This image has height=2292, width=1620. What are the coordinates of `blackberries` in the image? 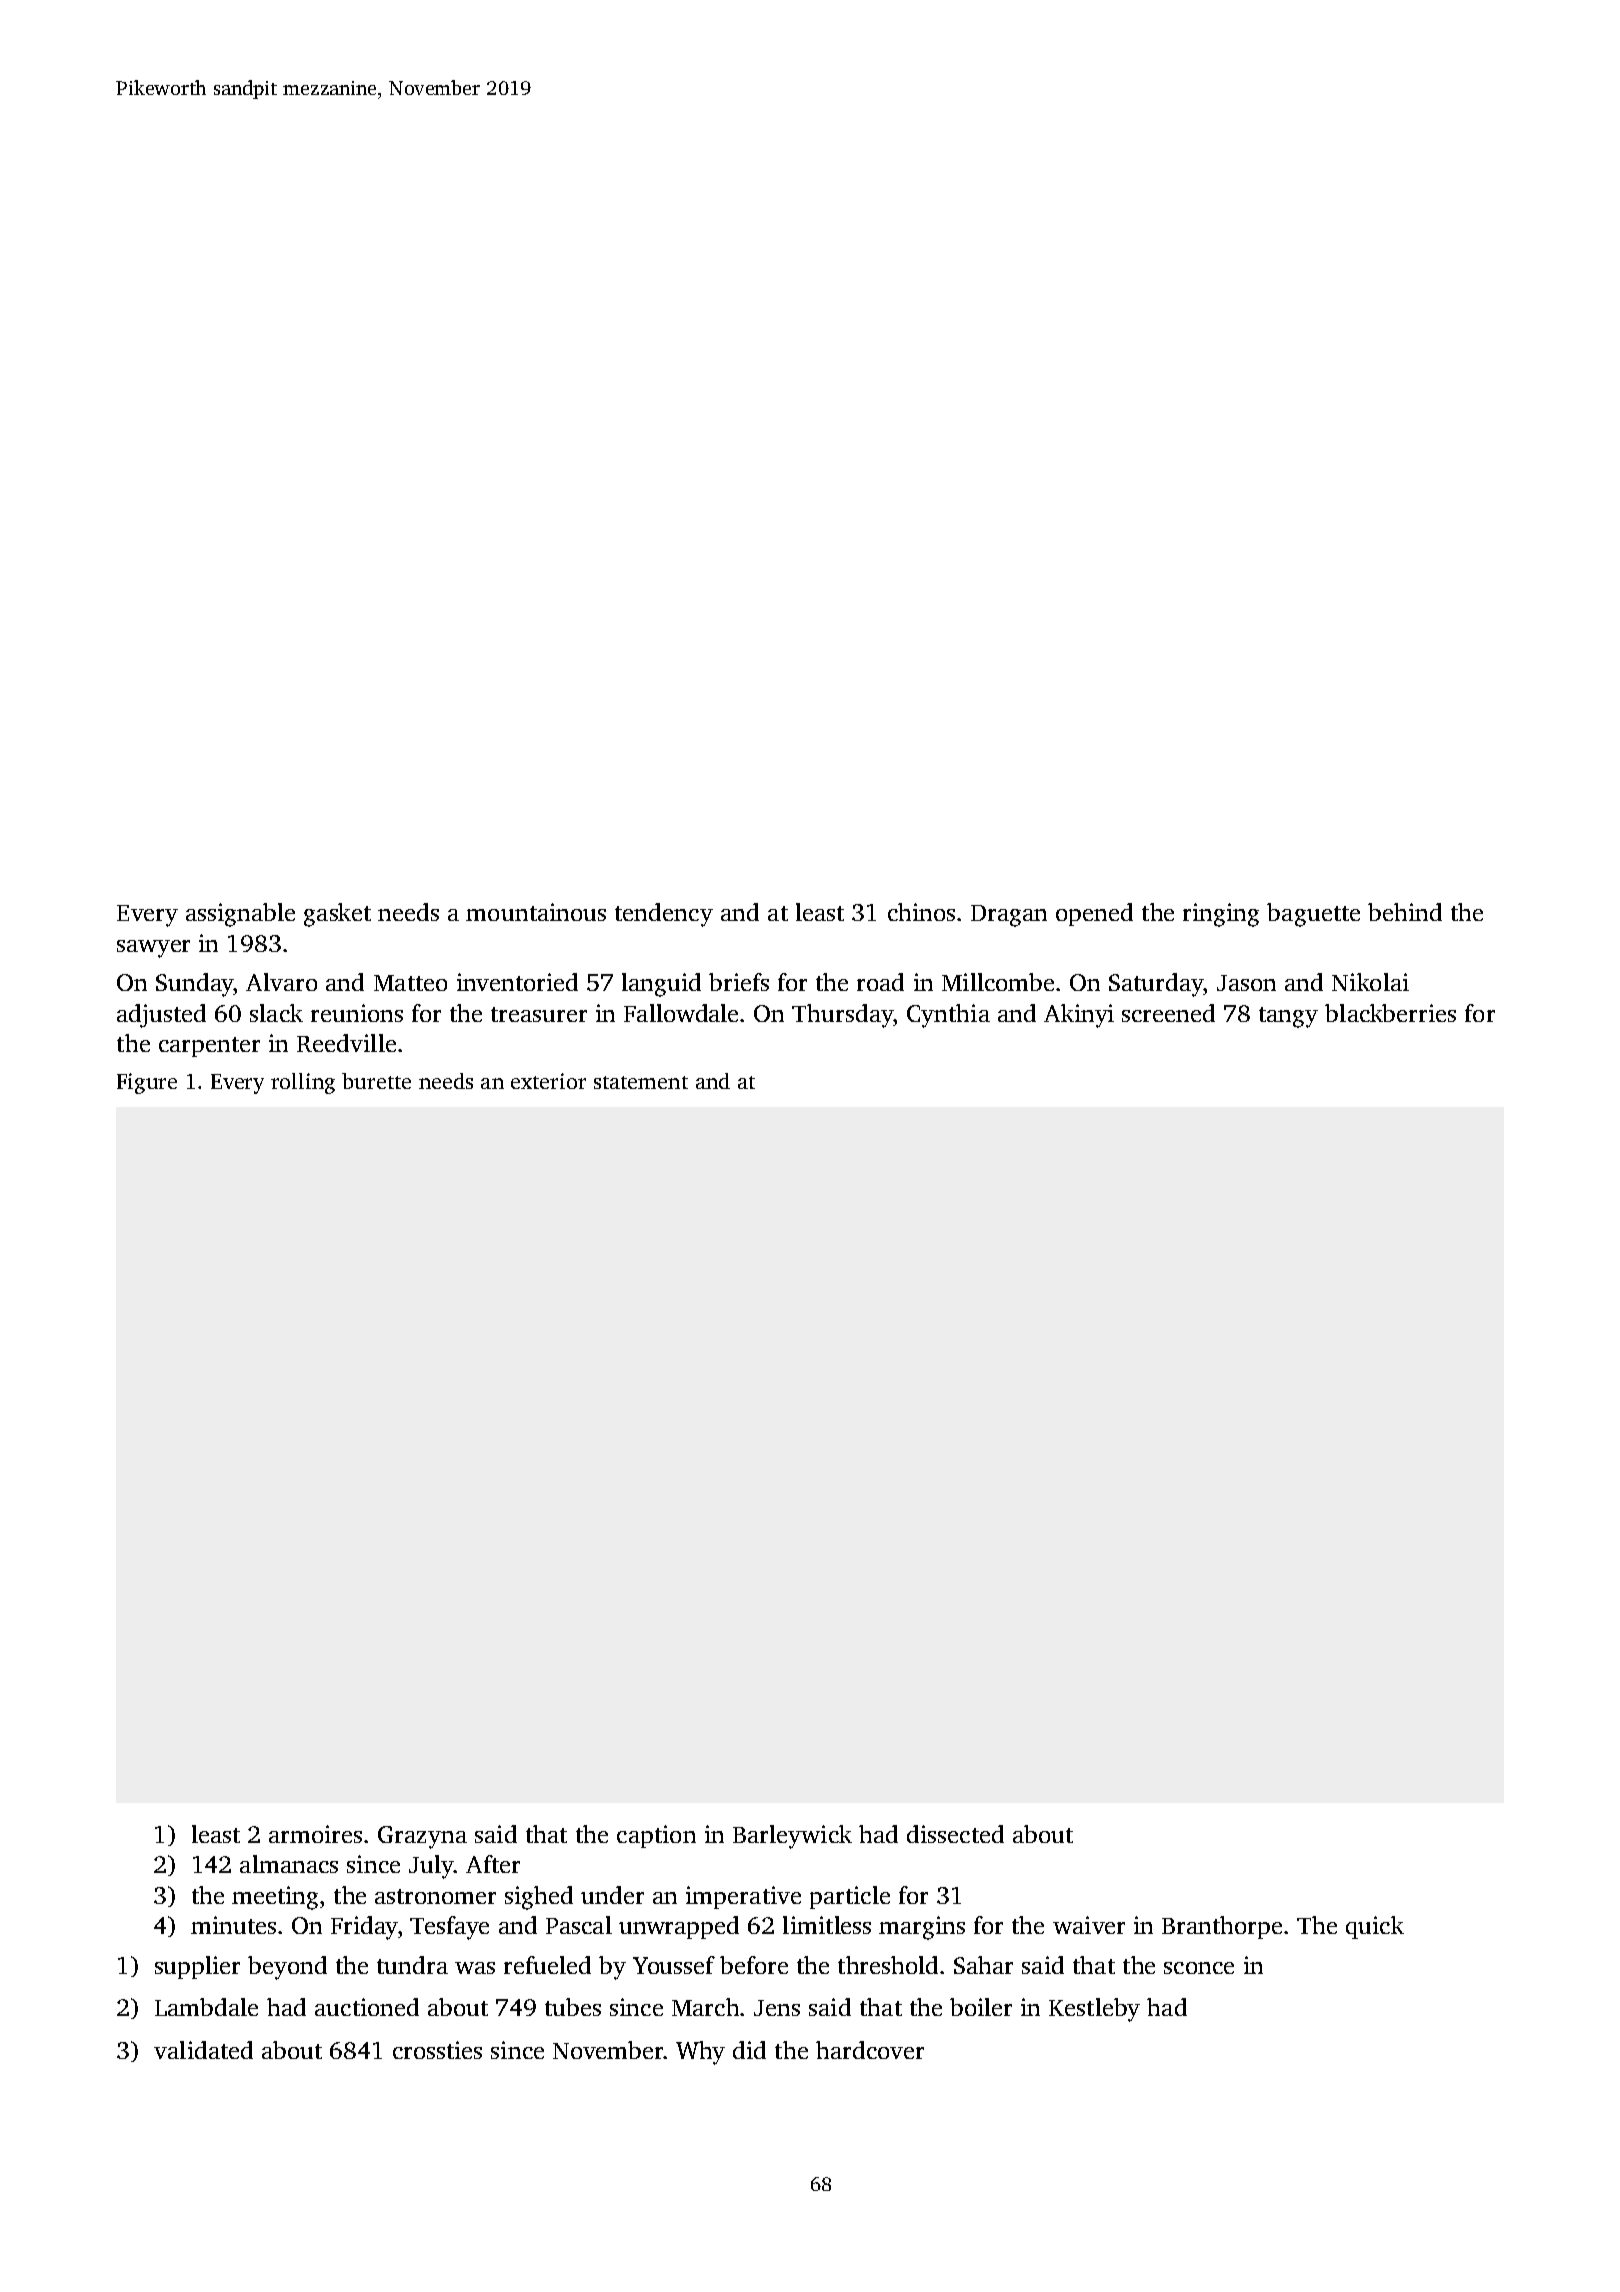 It's located at (1390, 1013).
